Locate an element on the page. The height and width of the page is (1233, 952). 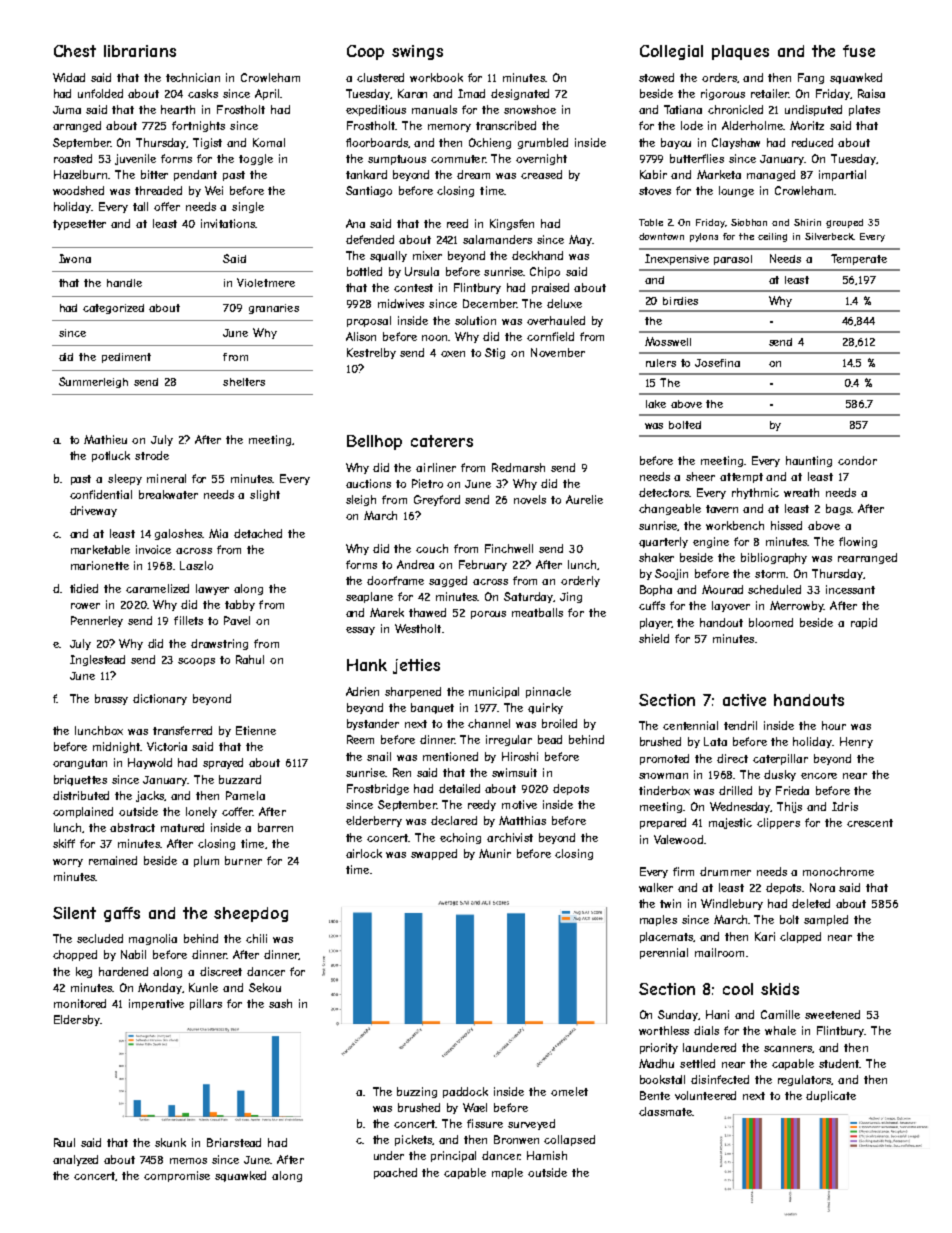
tendril is located at coordinates (740, 725).
